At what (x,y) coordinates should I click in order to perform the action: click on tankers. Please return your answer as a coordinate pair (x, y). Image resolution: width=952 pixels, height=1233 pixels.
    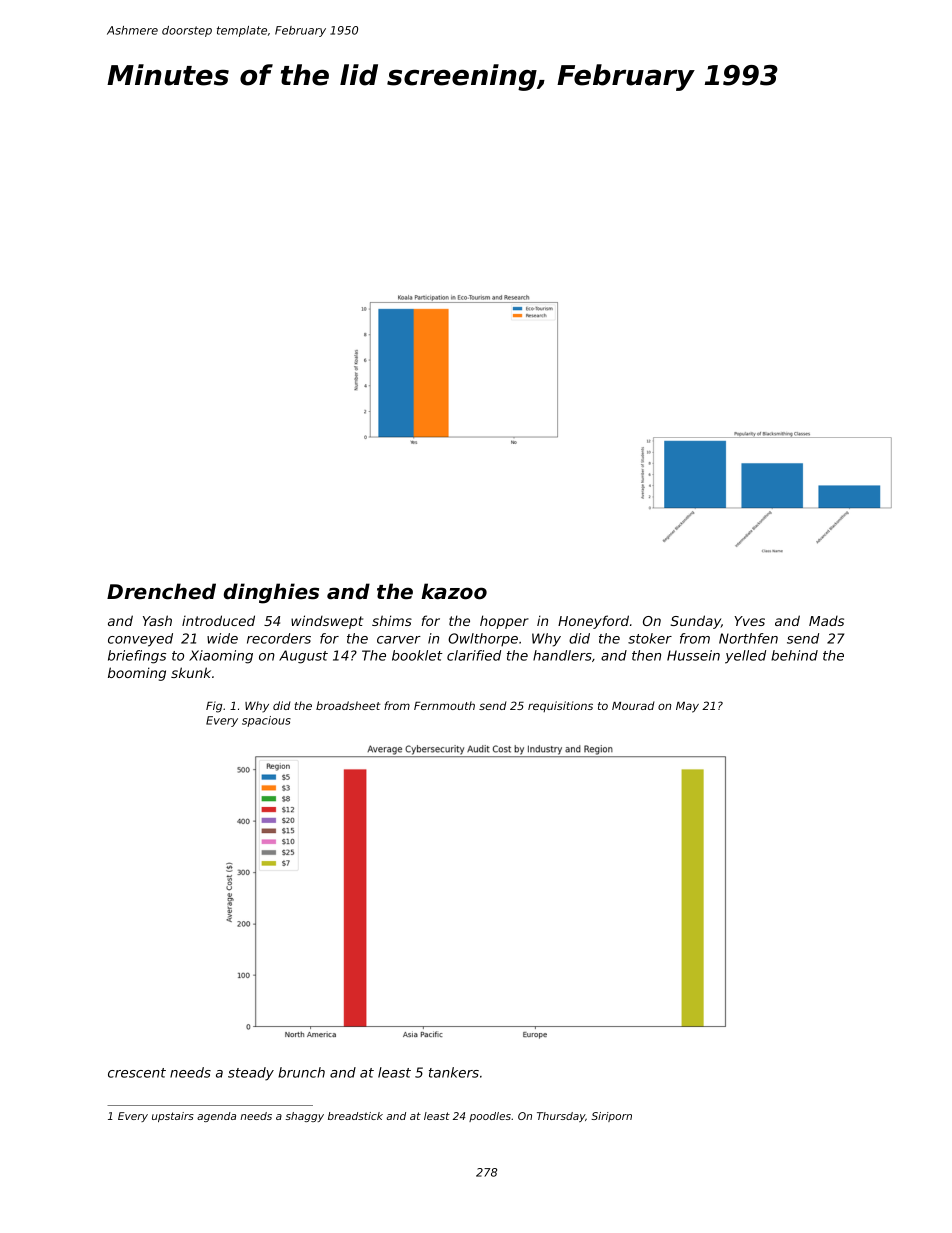
    Looking at the image, I should click on (454, 1072).
